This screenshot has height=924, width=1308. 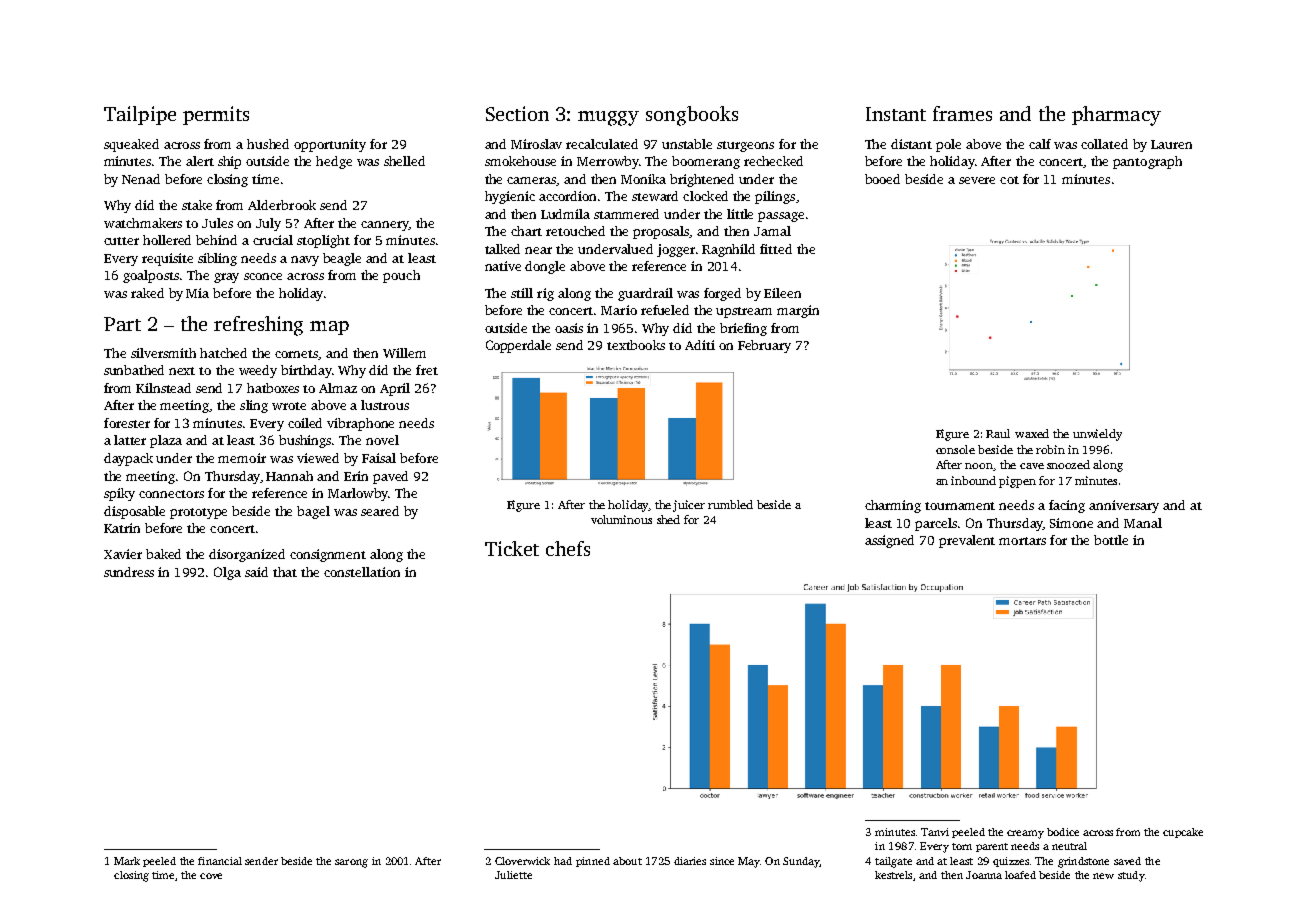 I want to click on cupcake, so click(x=1183, y=833).
